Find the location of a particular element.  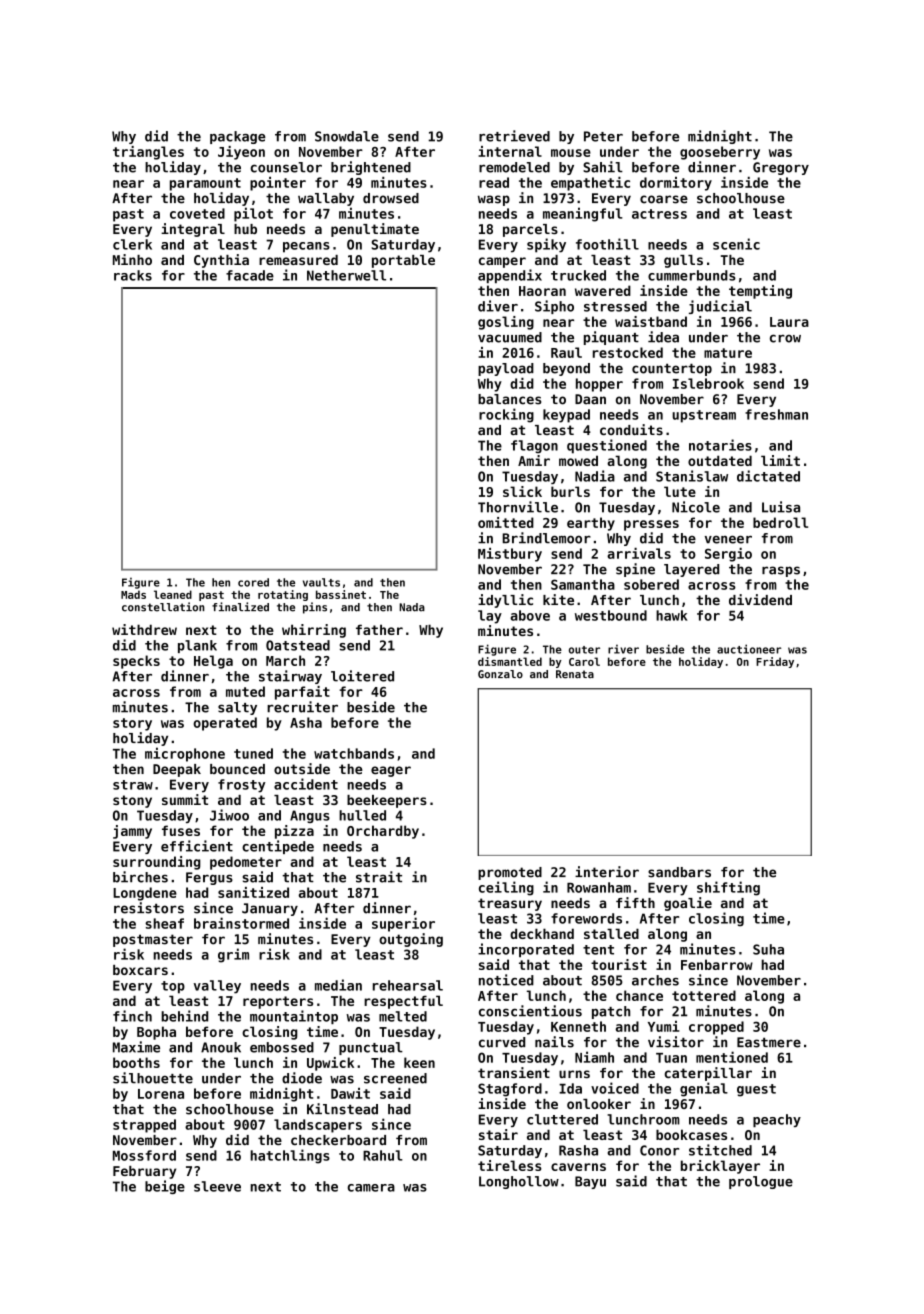

Snowdale is located at coordinates (347, 136).
